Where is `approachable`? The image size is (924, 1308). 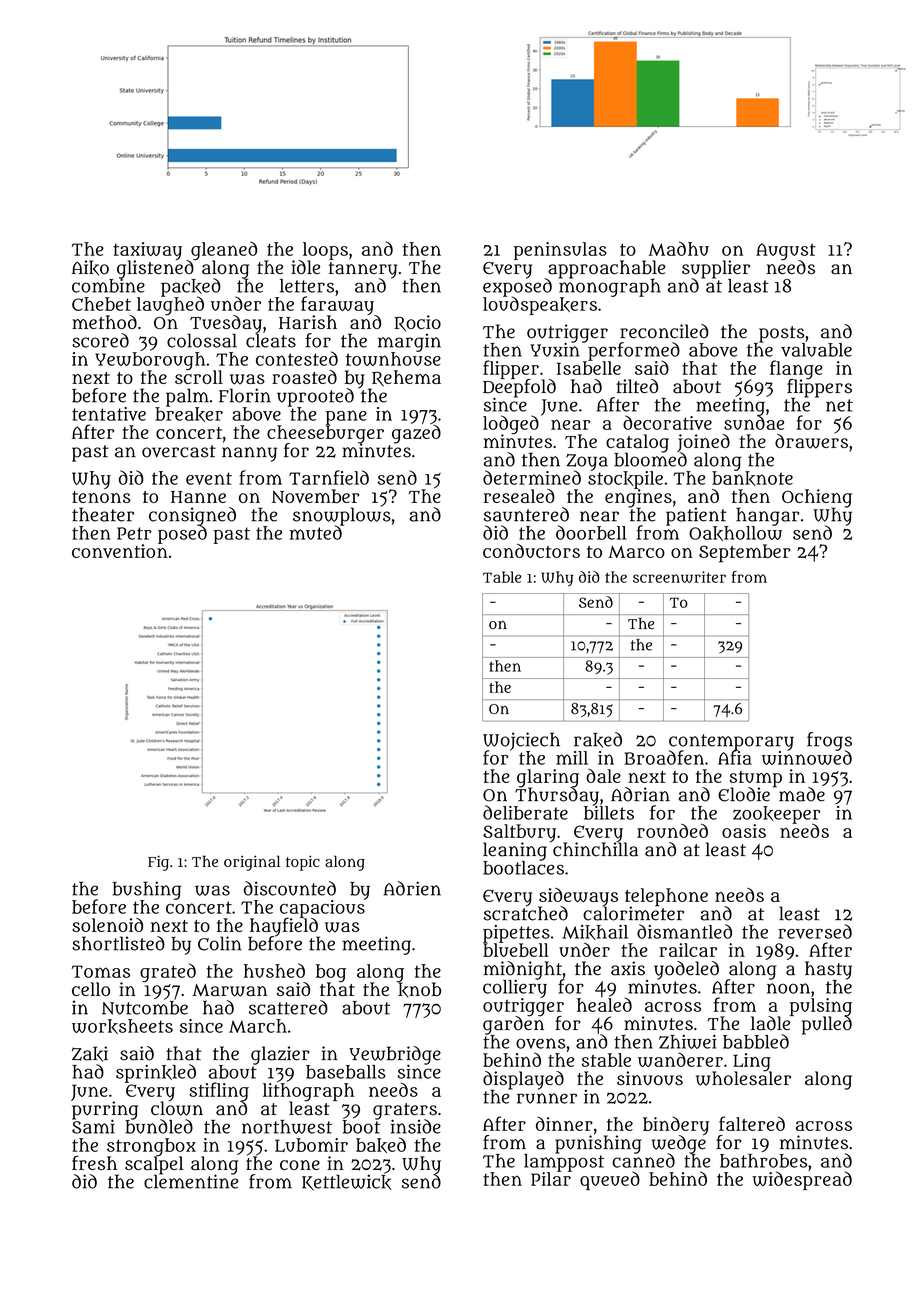
approachable is located at coordinates (607, 269).
